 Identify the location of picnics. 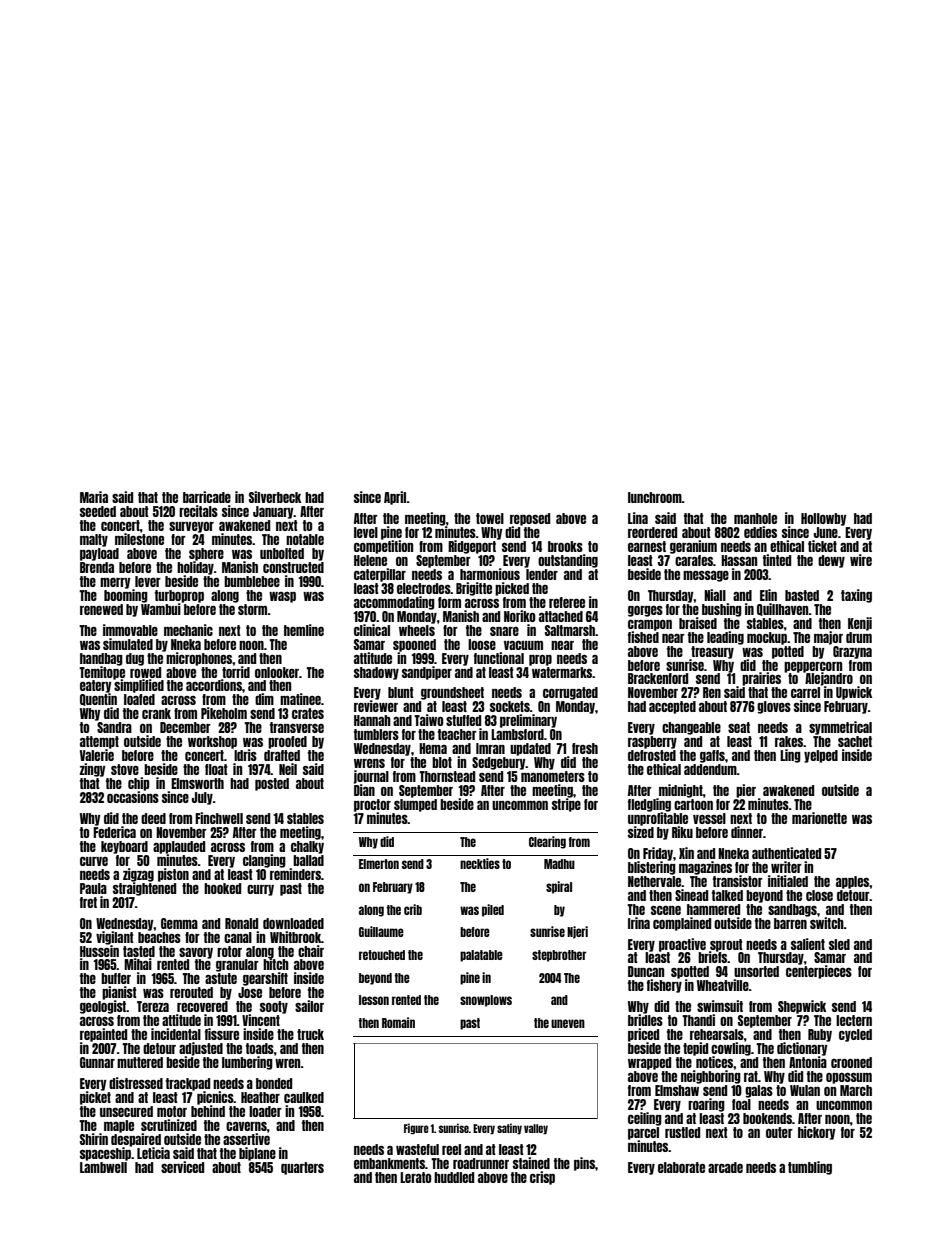
(215, 1098).
